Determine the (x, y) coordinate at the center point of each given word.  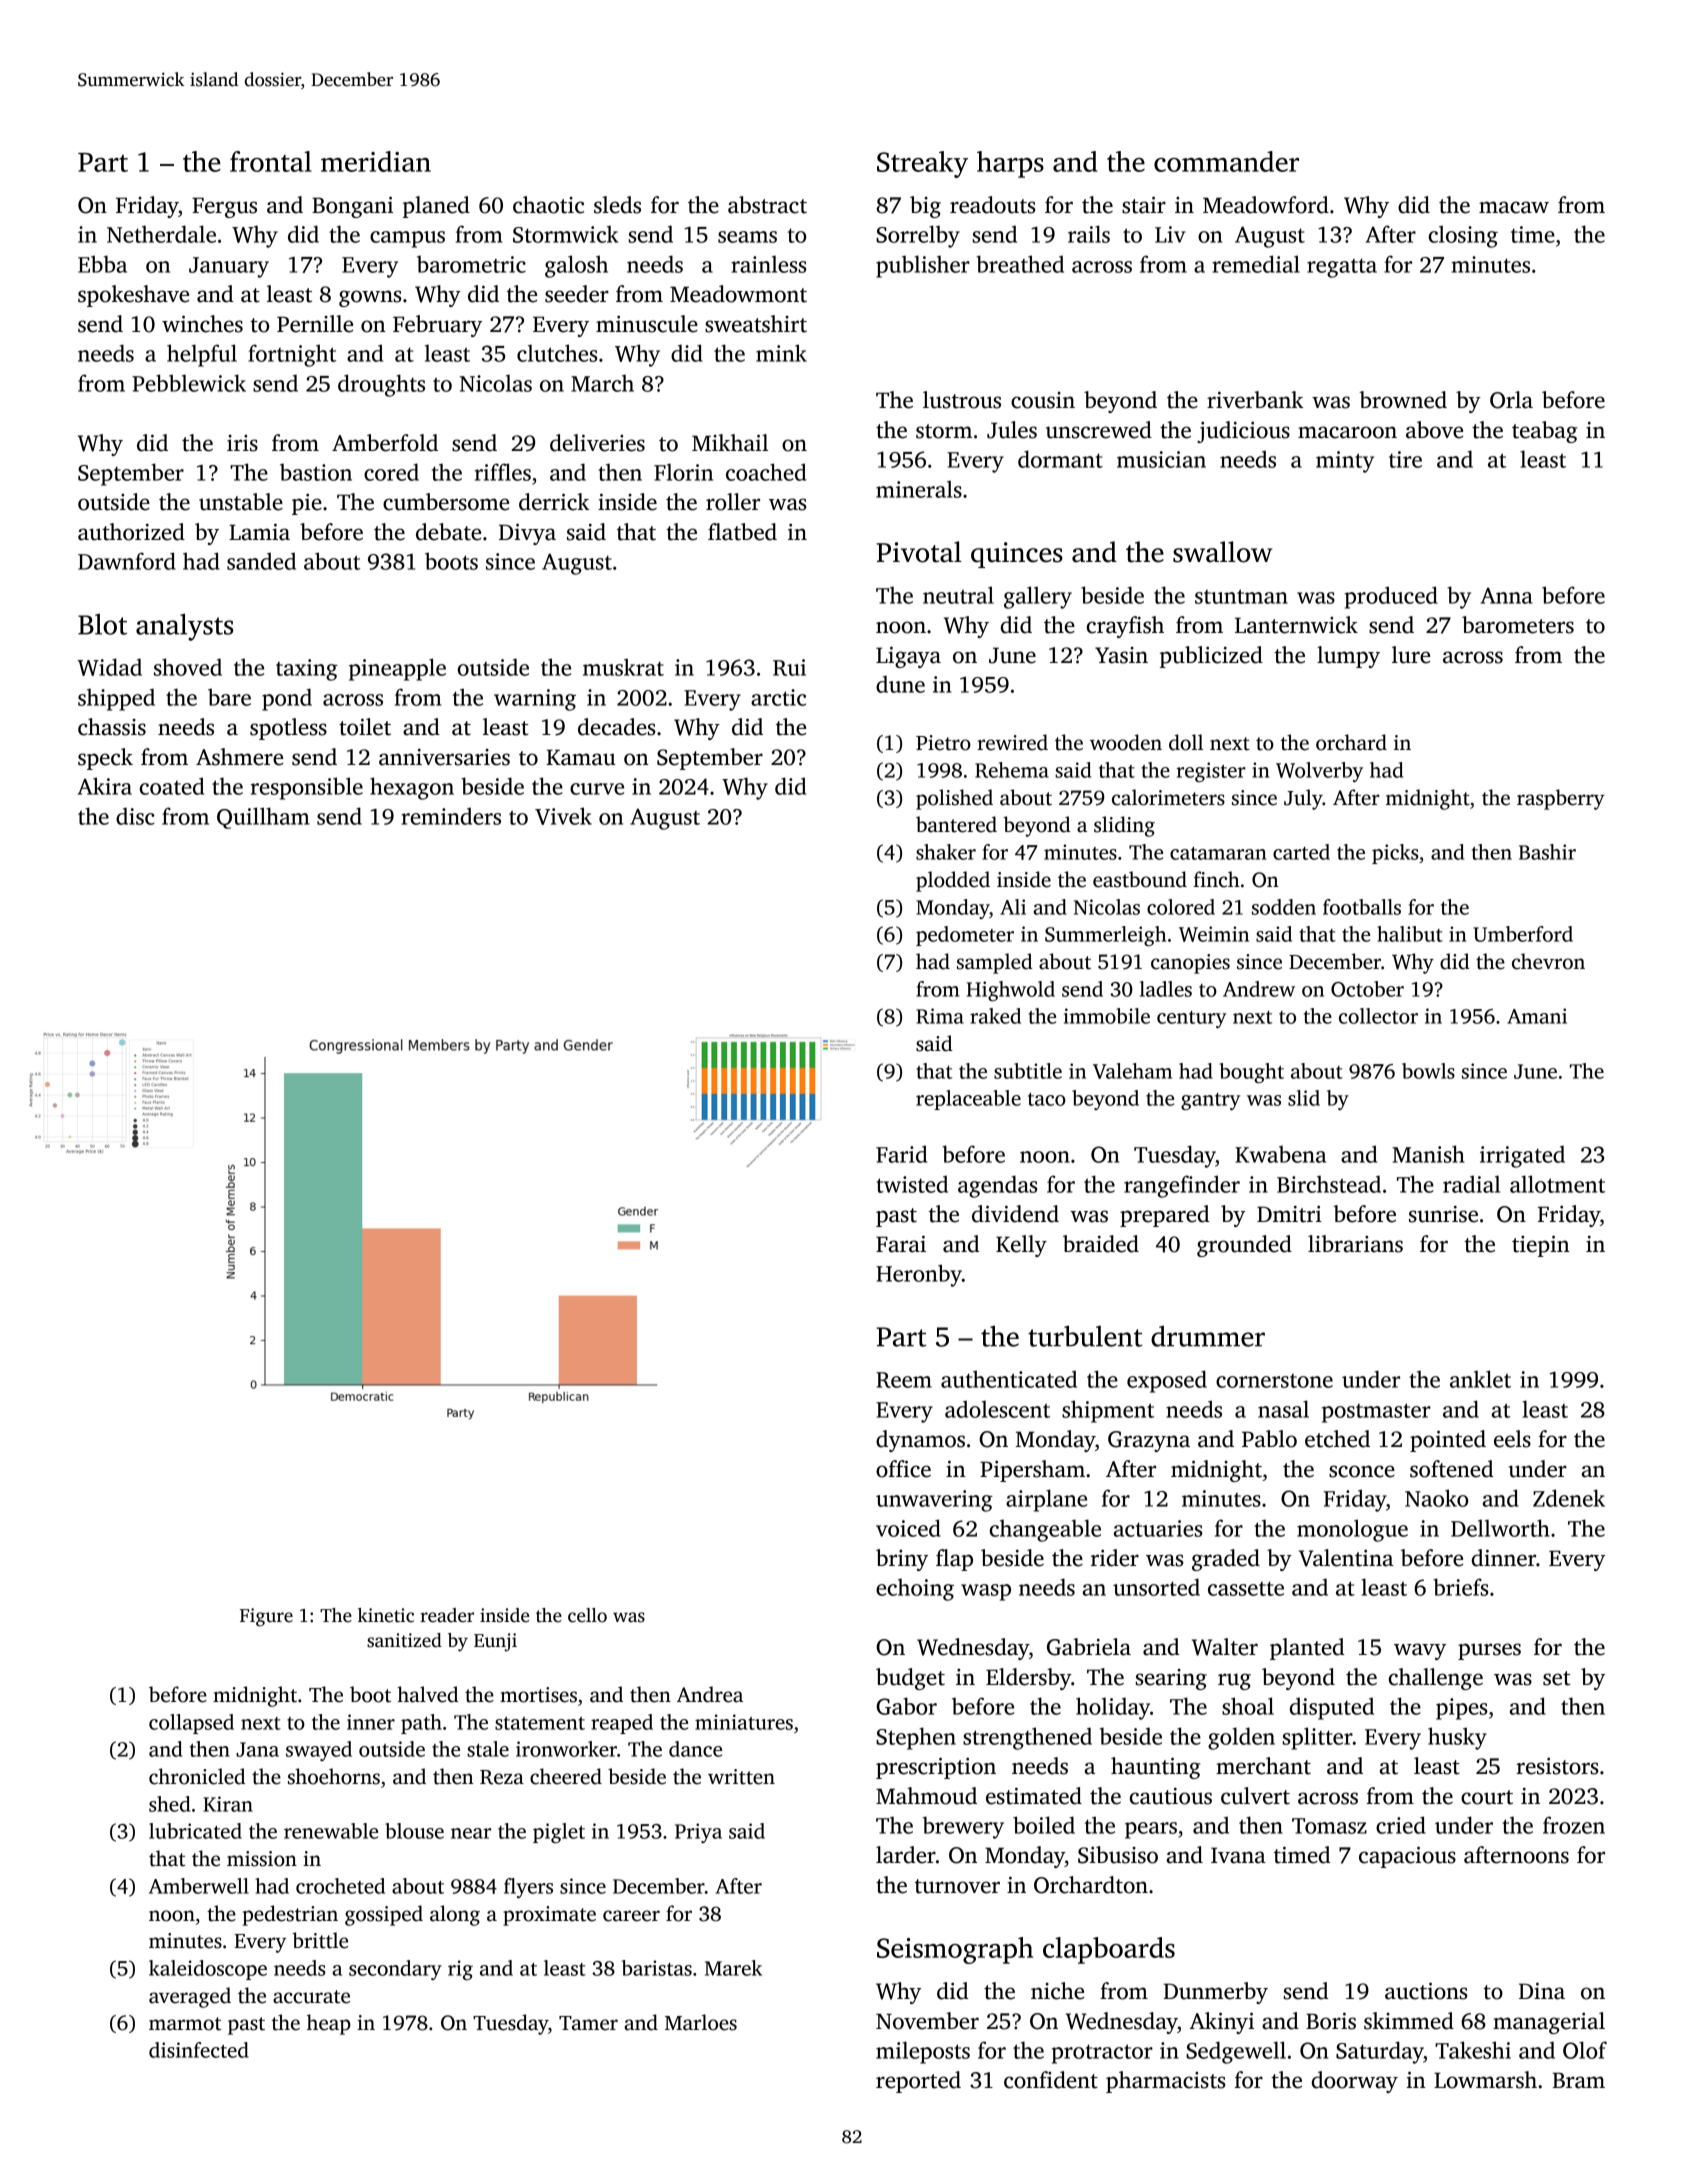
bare (229, 697)
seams (747, 237)
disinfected (199, 2050)
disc (135, 816)
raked (995, 1016)
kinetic (386, 1615)
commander (1226, 161)
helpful (202, 355)
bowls (1428, 1071)
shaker (946, 852)
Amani (1537, 1016)
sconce (1362, 1471)
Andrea (710, 1694)
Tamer (588, 2023)
